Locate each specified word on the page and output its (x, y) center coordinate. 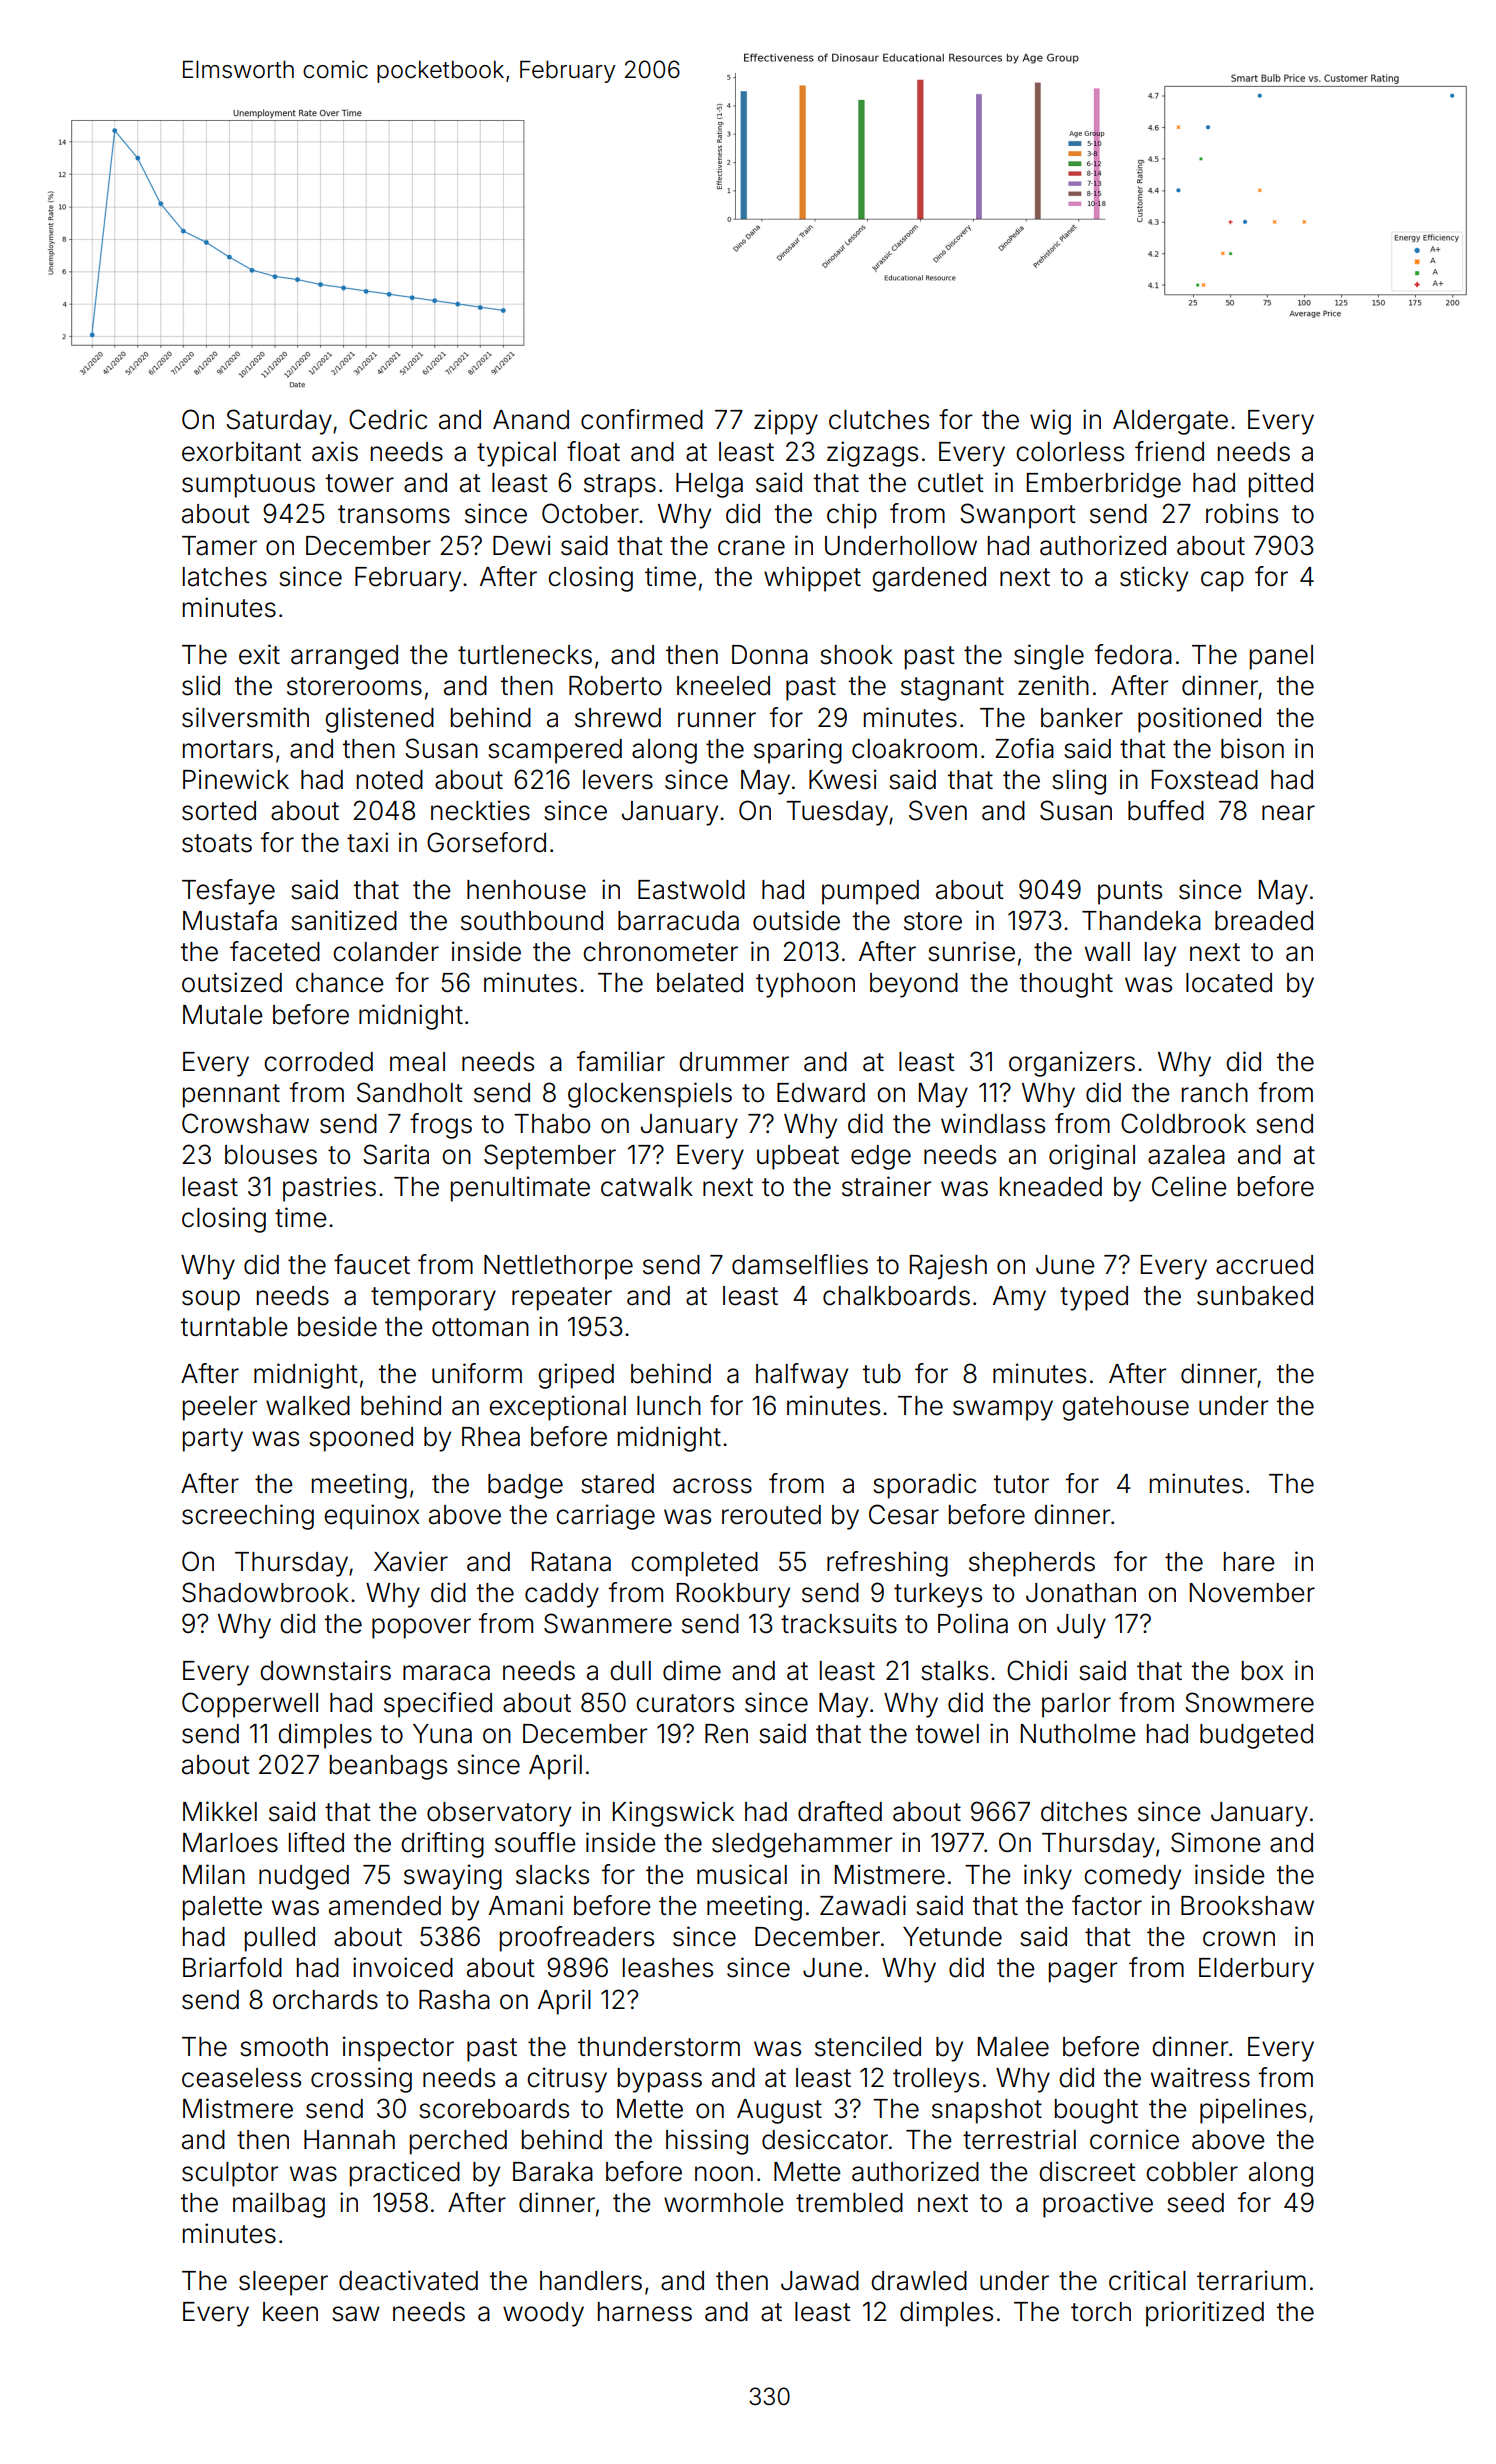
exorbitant (241, 451)
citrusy (567, 2080)
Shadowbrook (265, 1592)
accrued (1264, 1265)
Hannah (349, 2140)
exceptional (557, 1408)
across (712, 1486)
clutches (879, 420)
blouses (271, 1155)
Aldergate (1170, 422)
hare (1249, 1562)
